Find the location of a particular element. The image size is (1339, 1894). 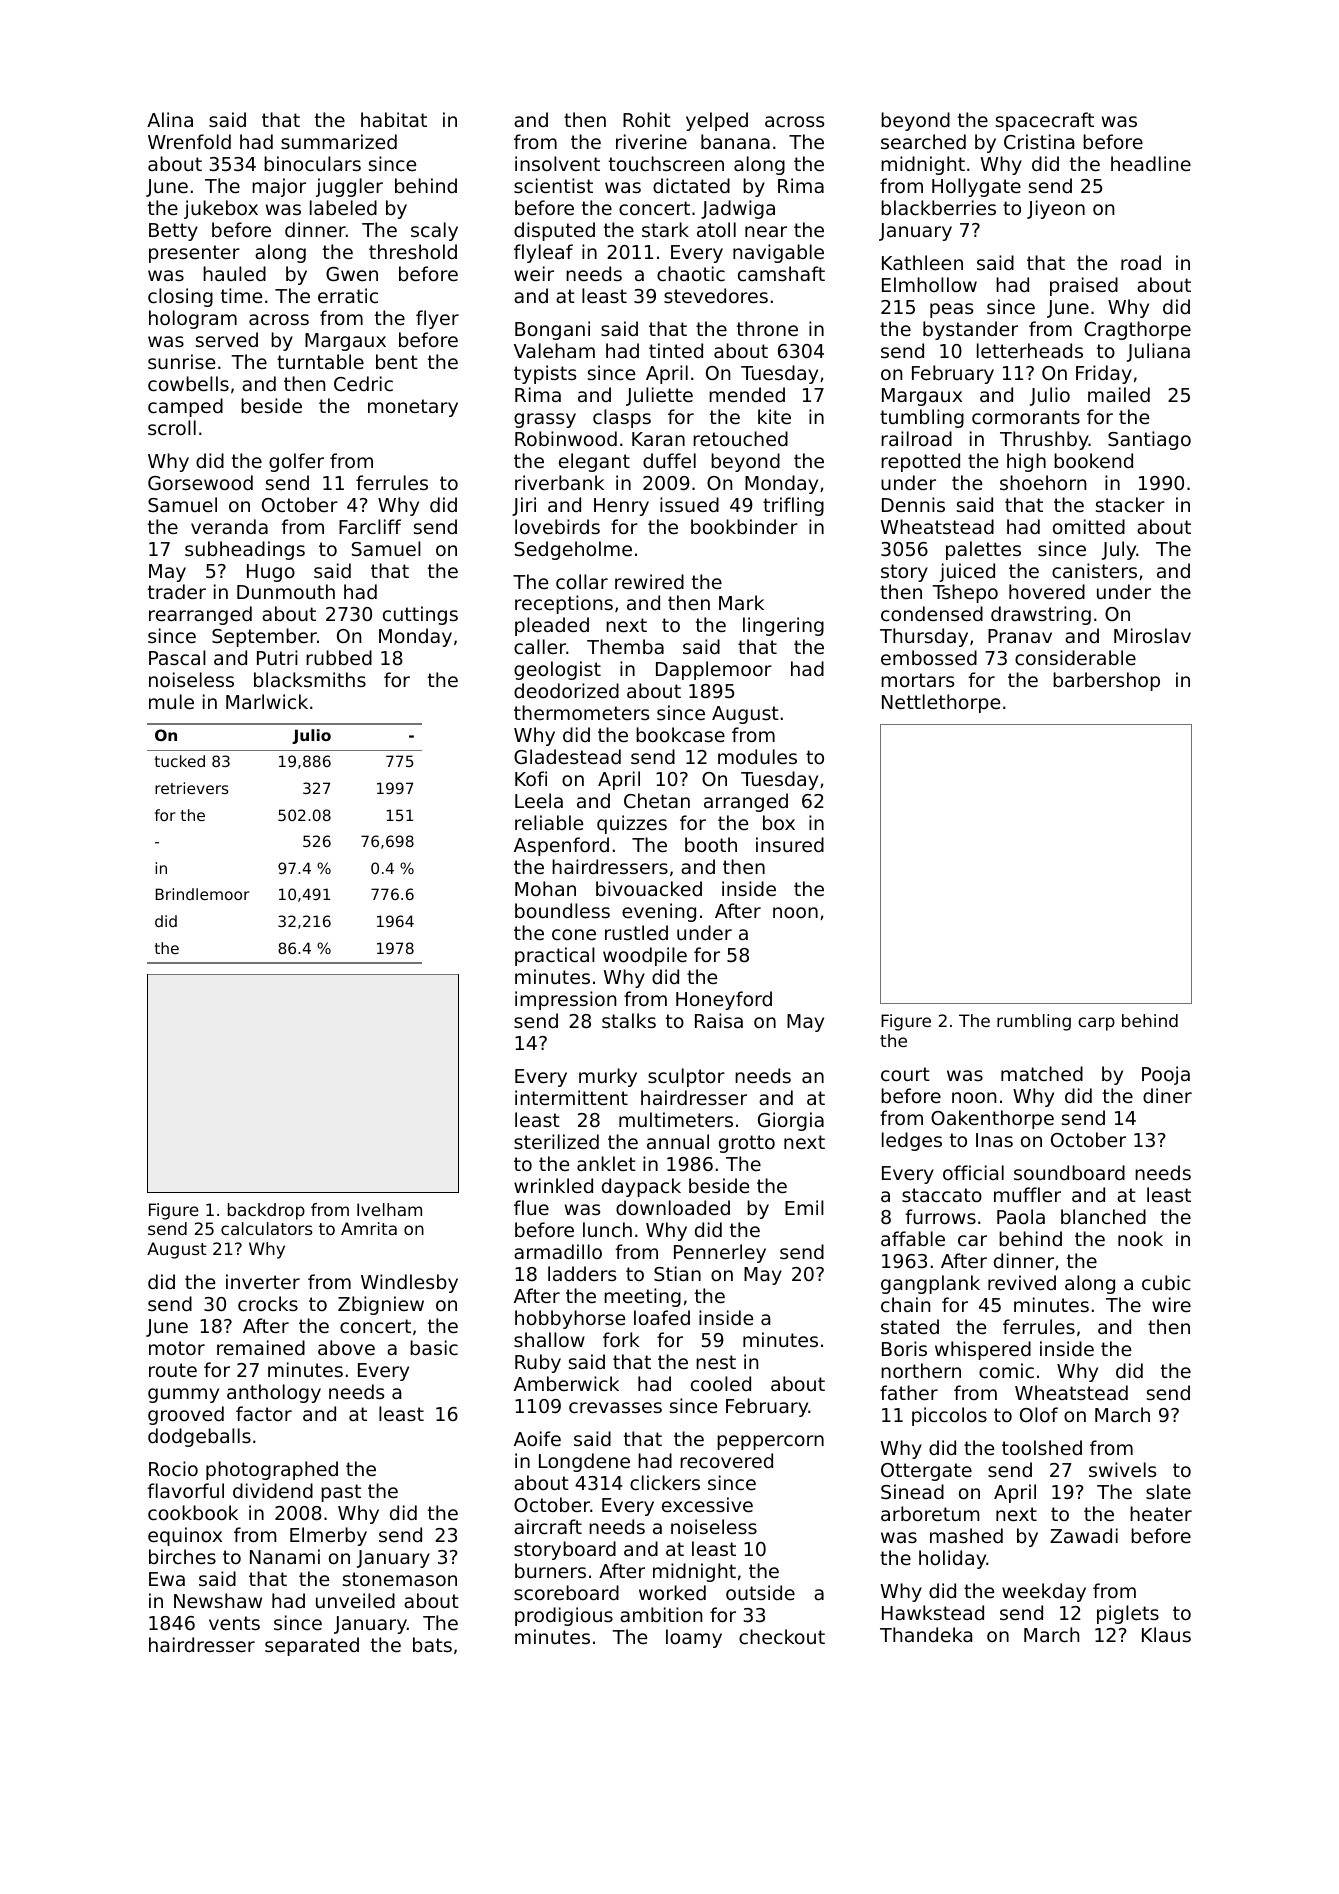

toolshed is located at coordinates (1042, 1447).
